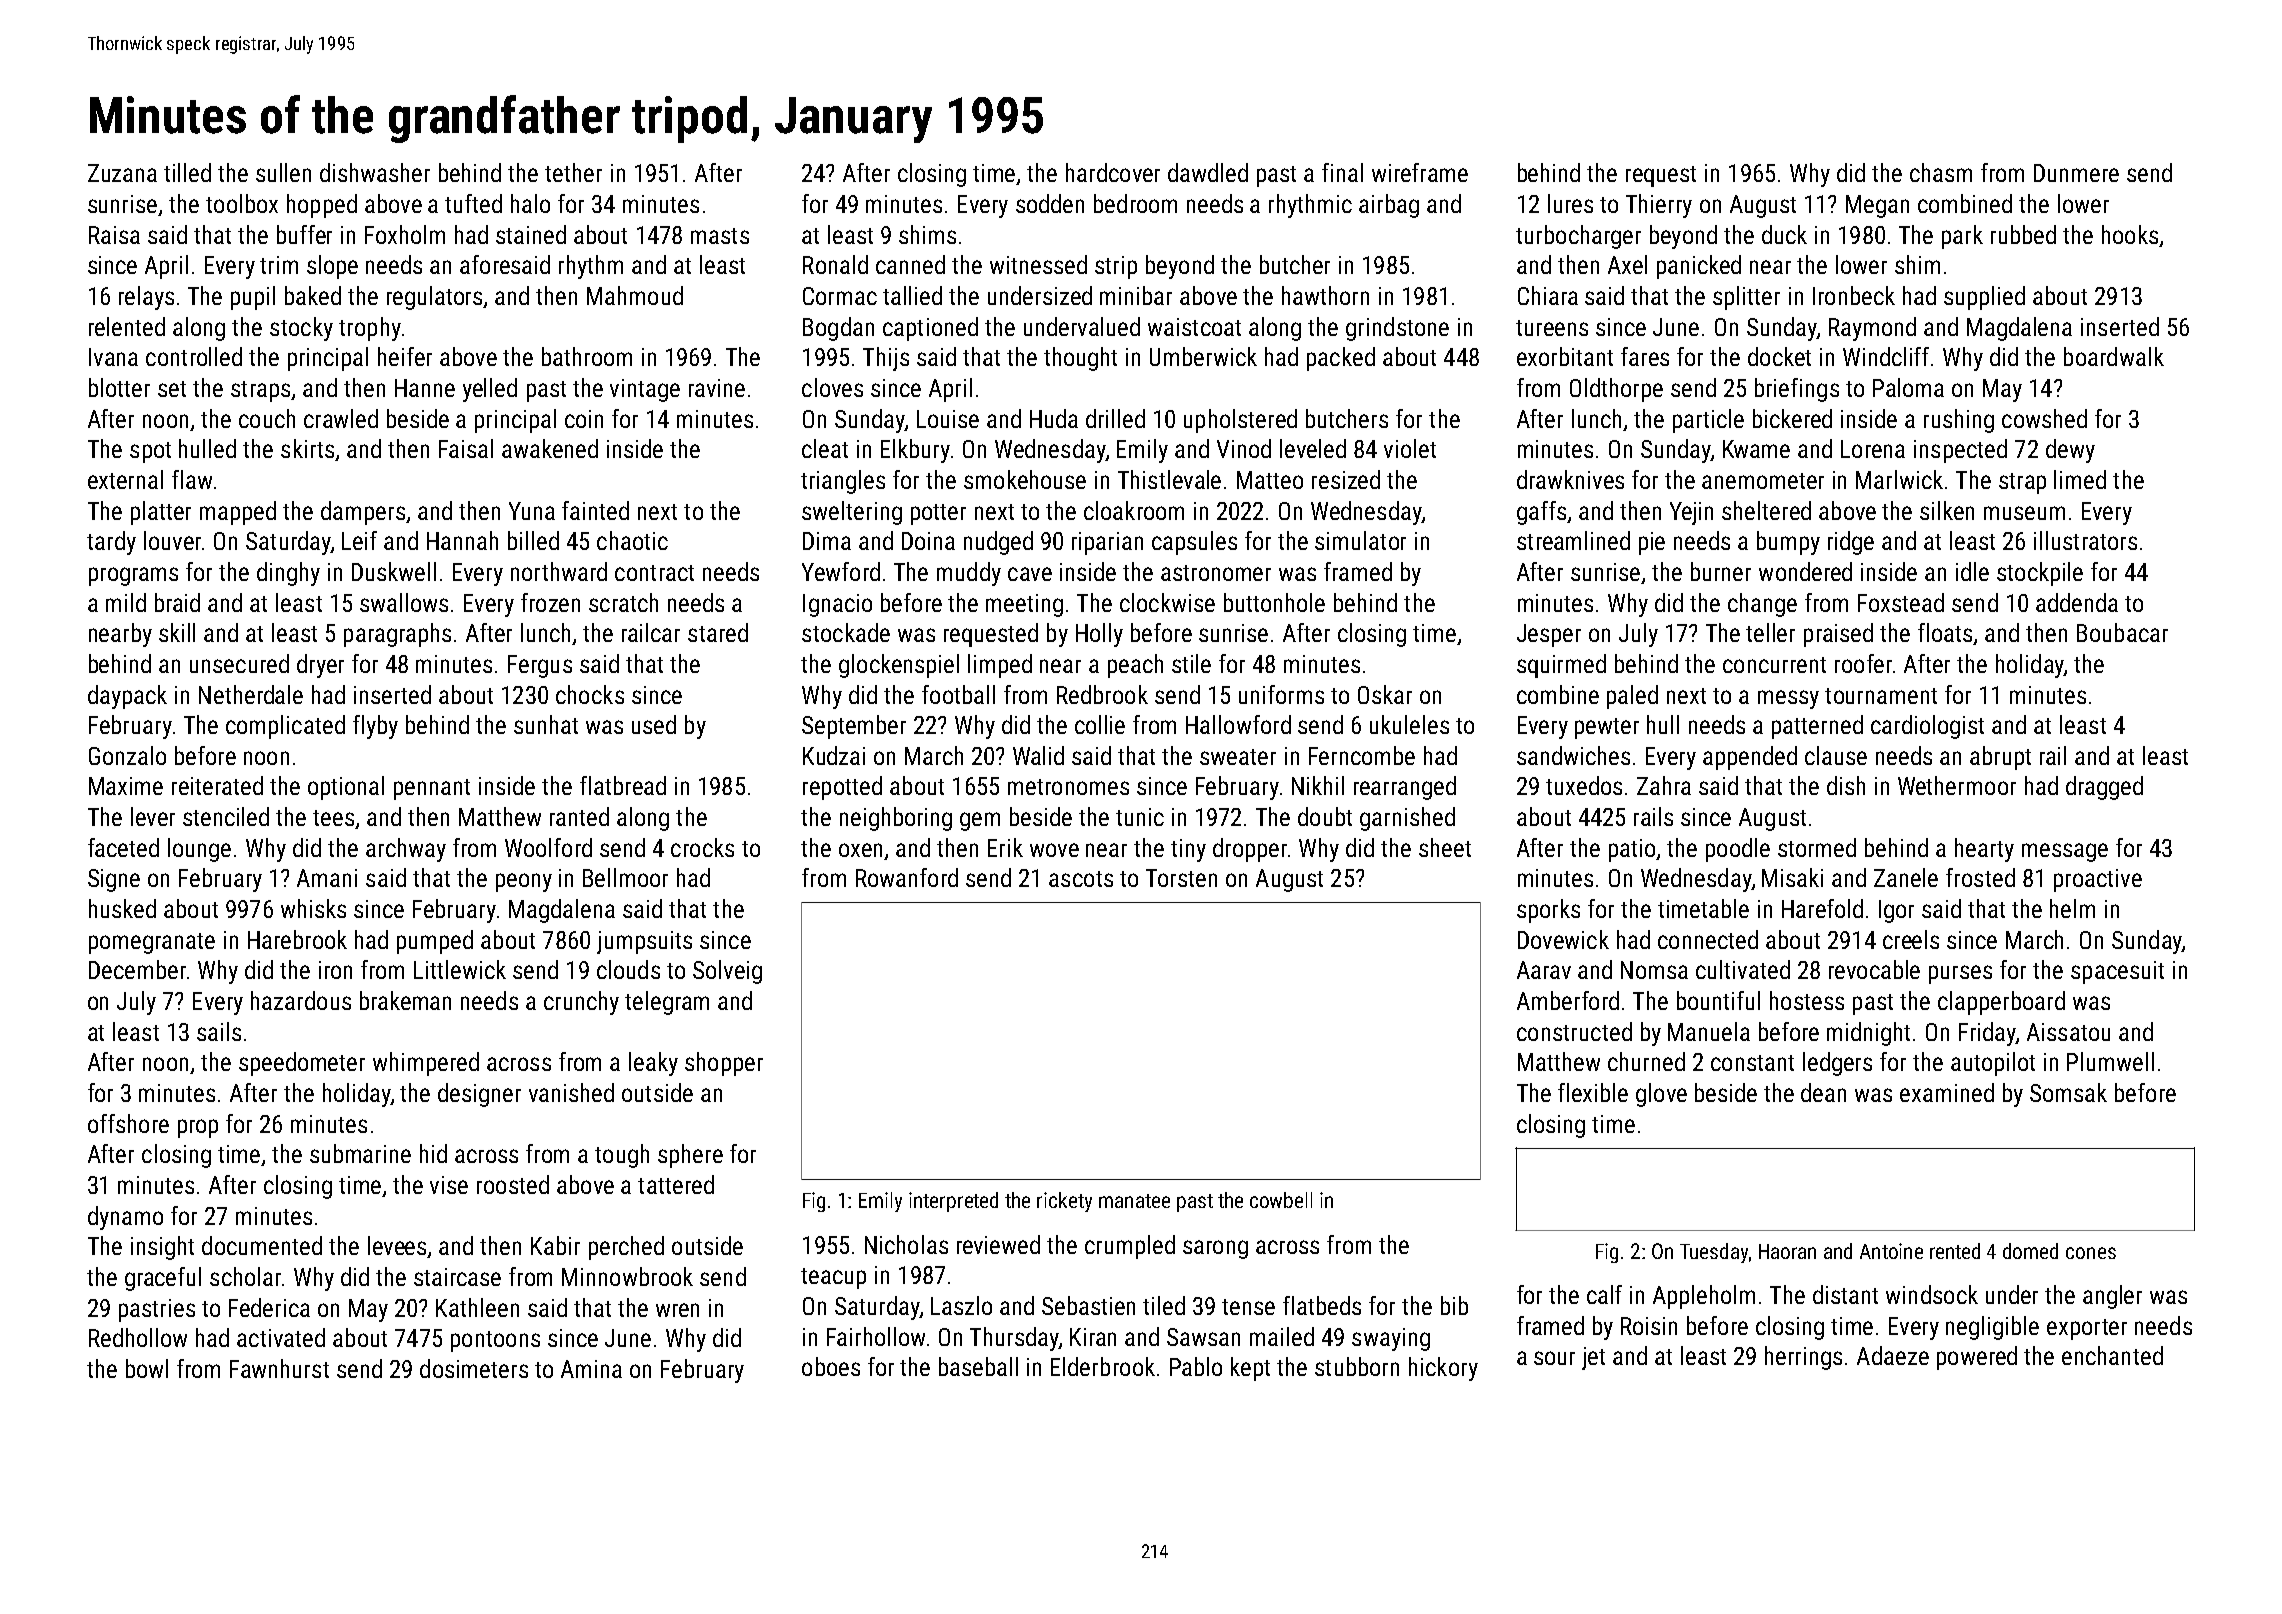  What do you see at coordinates (1342, 172) in the image?
I see `final` at bounding box center [1342, 172].
